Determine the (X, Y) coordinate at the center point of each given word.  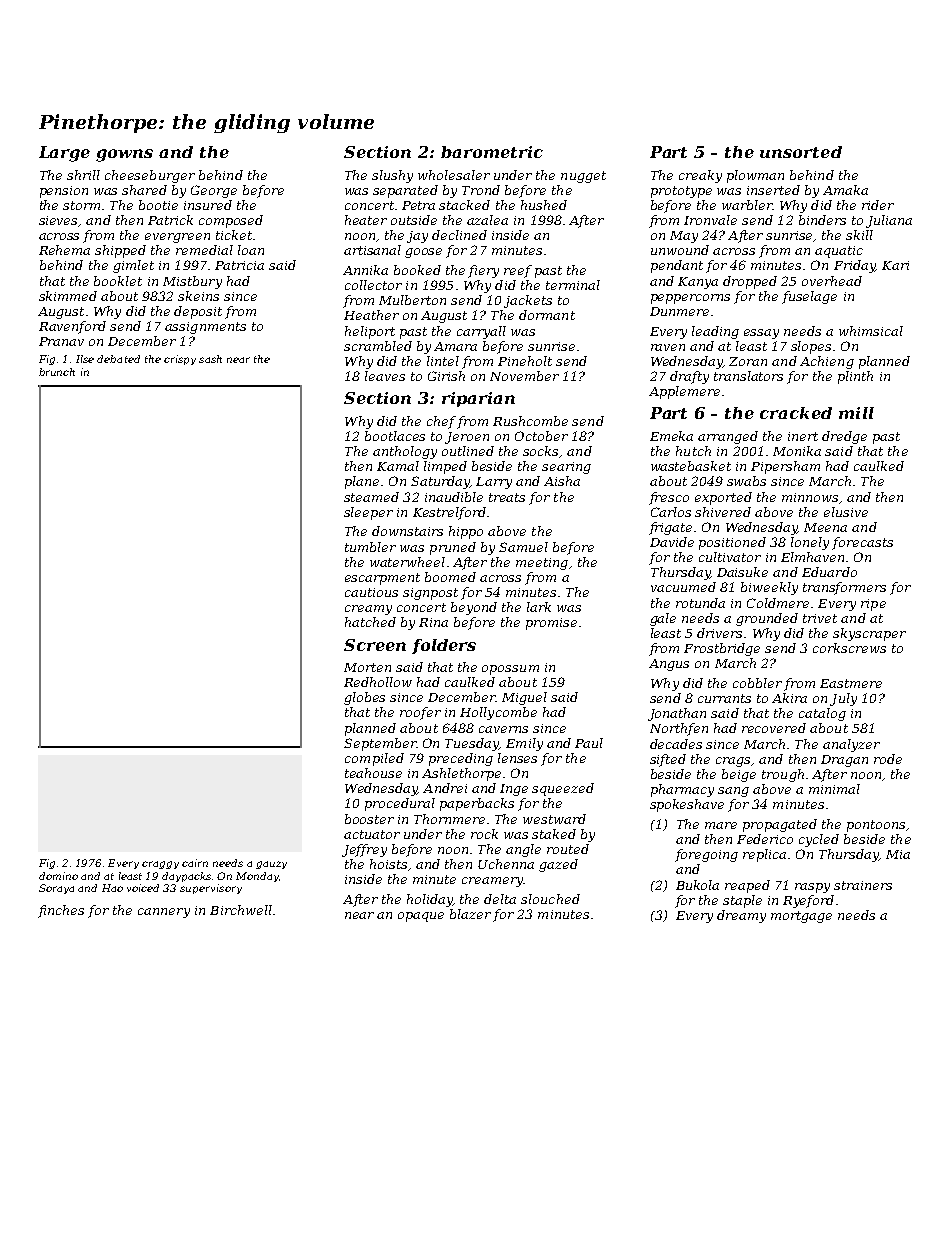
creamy (368, 610)
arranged (728, 437)
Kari (895, 265)
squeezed (563, 789)
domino (58, 876)
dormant (547, 315)
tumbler (370, 547)
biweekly (769, 588)
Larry (494, 483)
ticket (234, 235)
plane (362, 482)
